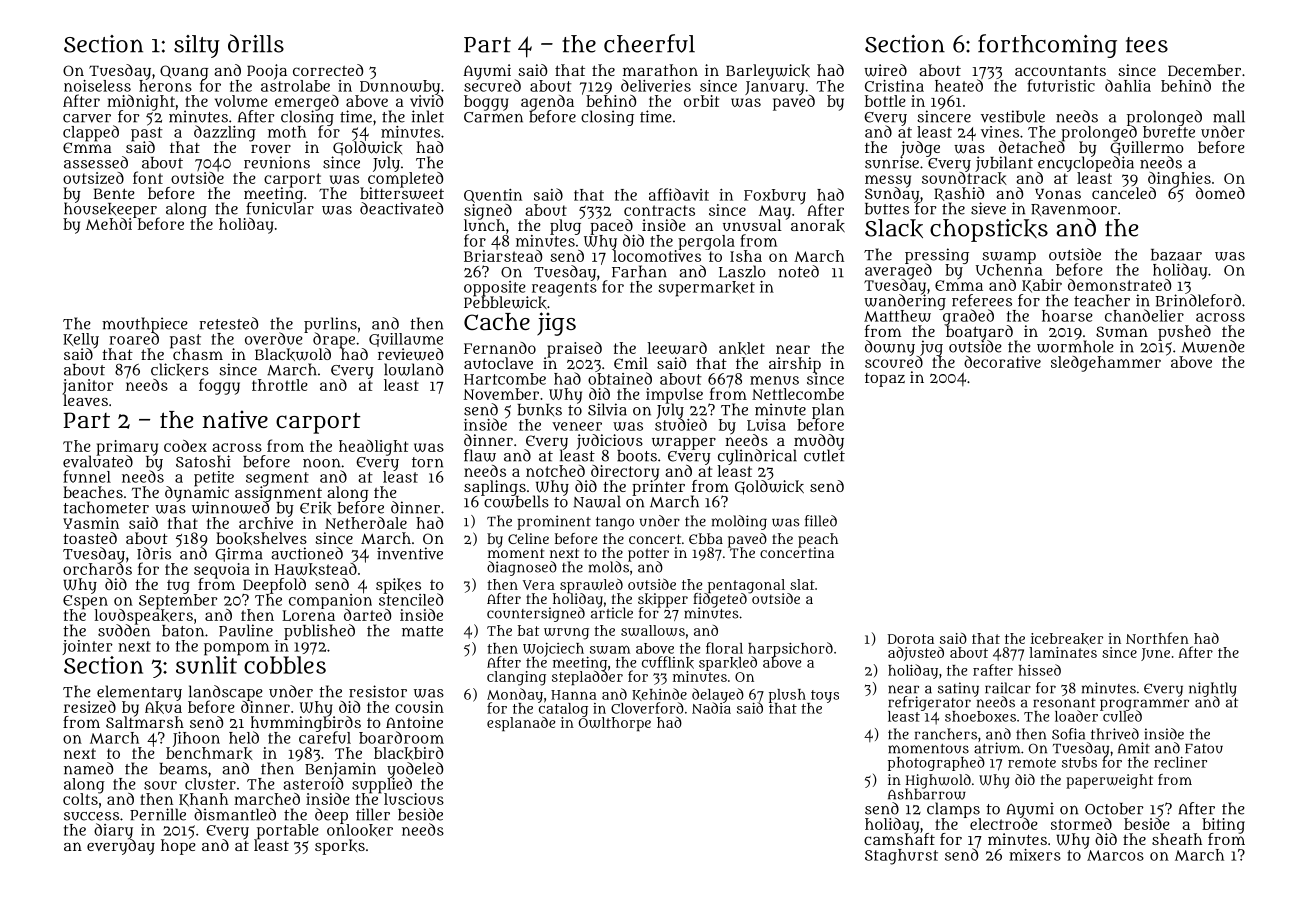 Image resolution: width=1308 pixels, height=924 pixels. Describe the element at coordinates (228, 323) in the document. I see `retested` at that location.
